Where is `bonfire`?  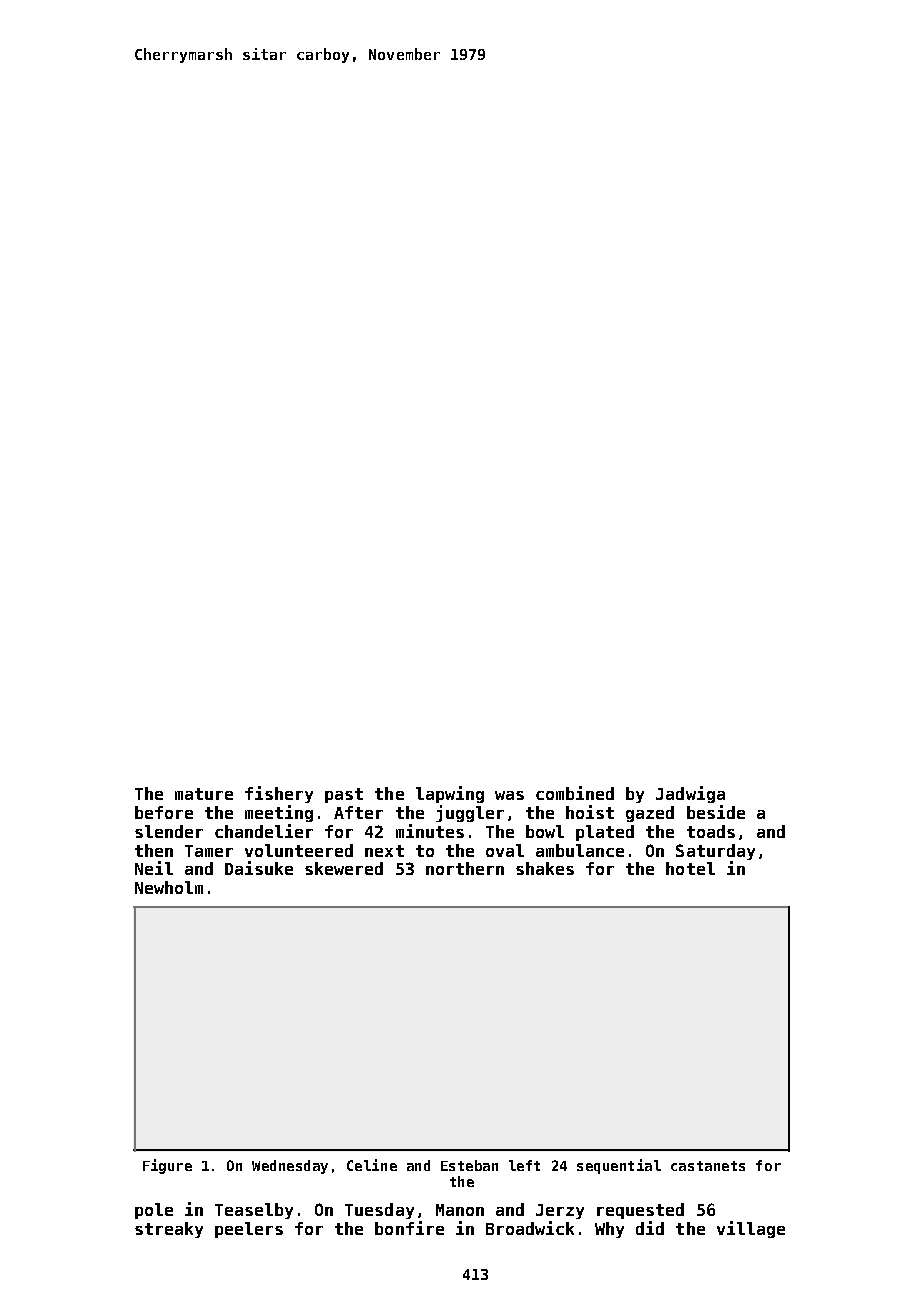 bonfire is located at coordinates (409, 1228).
